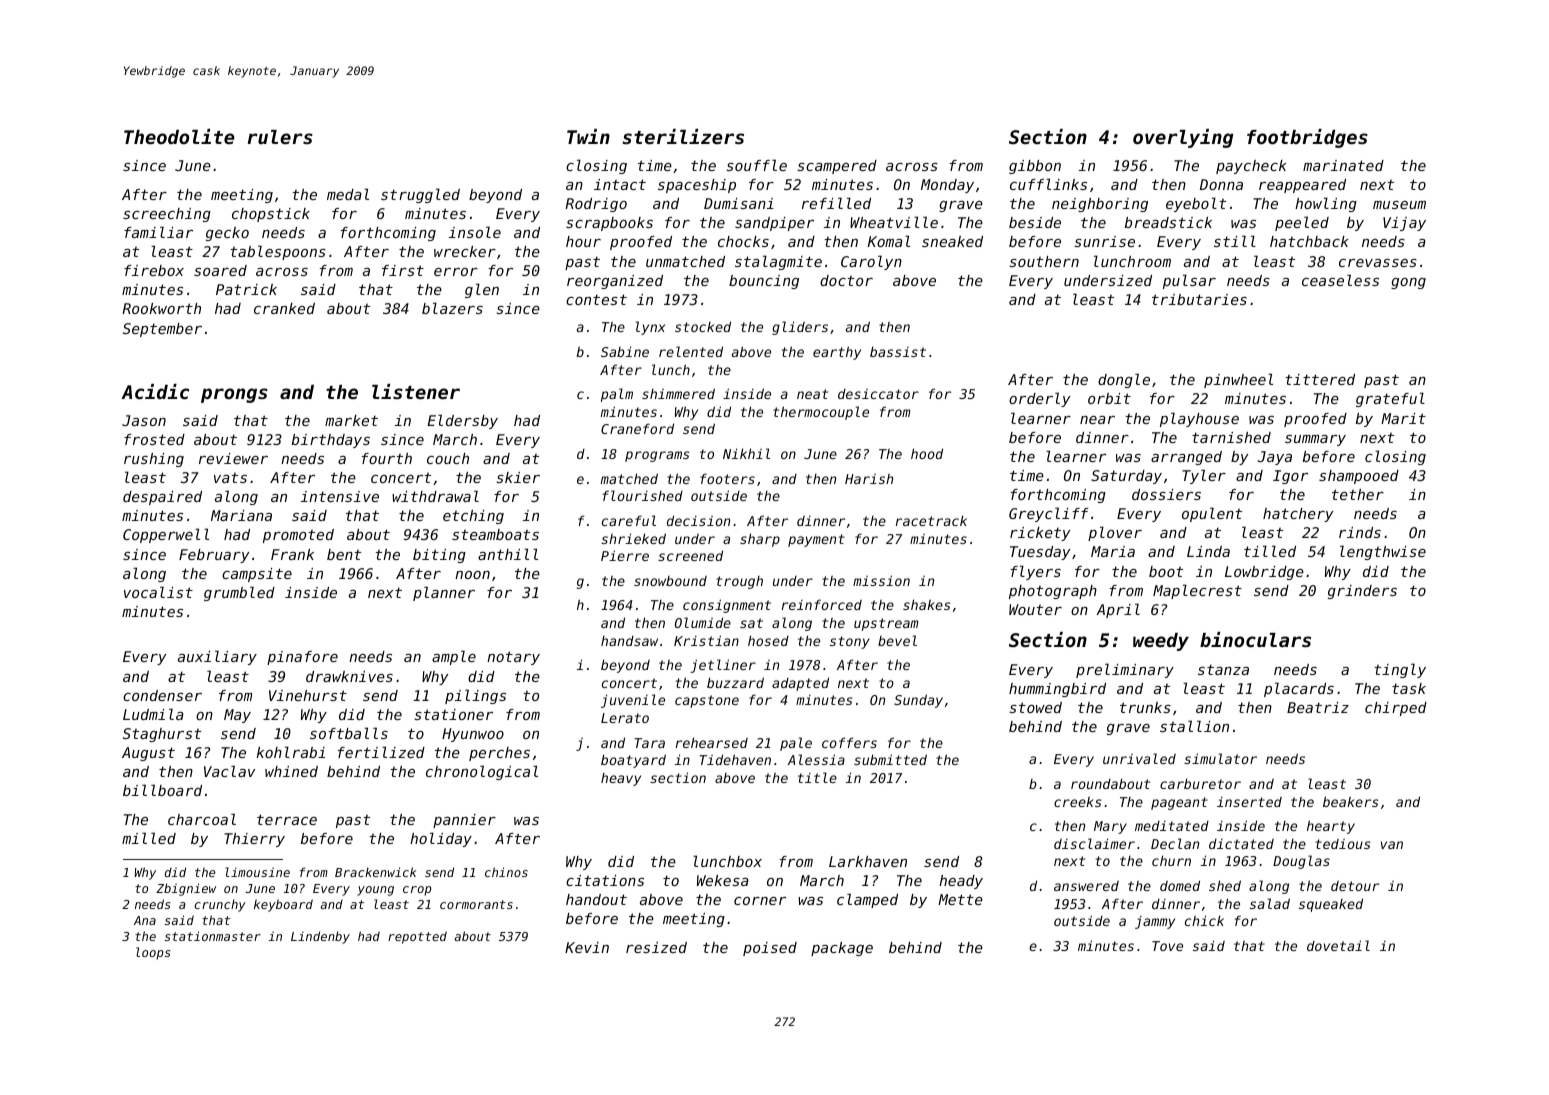 The image size is (1549, 1095). Describe the element at coordinates (258, 872) in the document. I see `limousine` at that location.
